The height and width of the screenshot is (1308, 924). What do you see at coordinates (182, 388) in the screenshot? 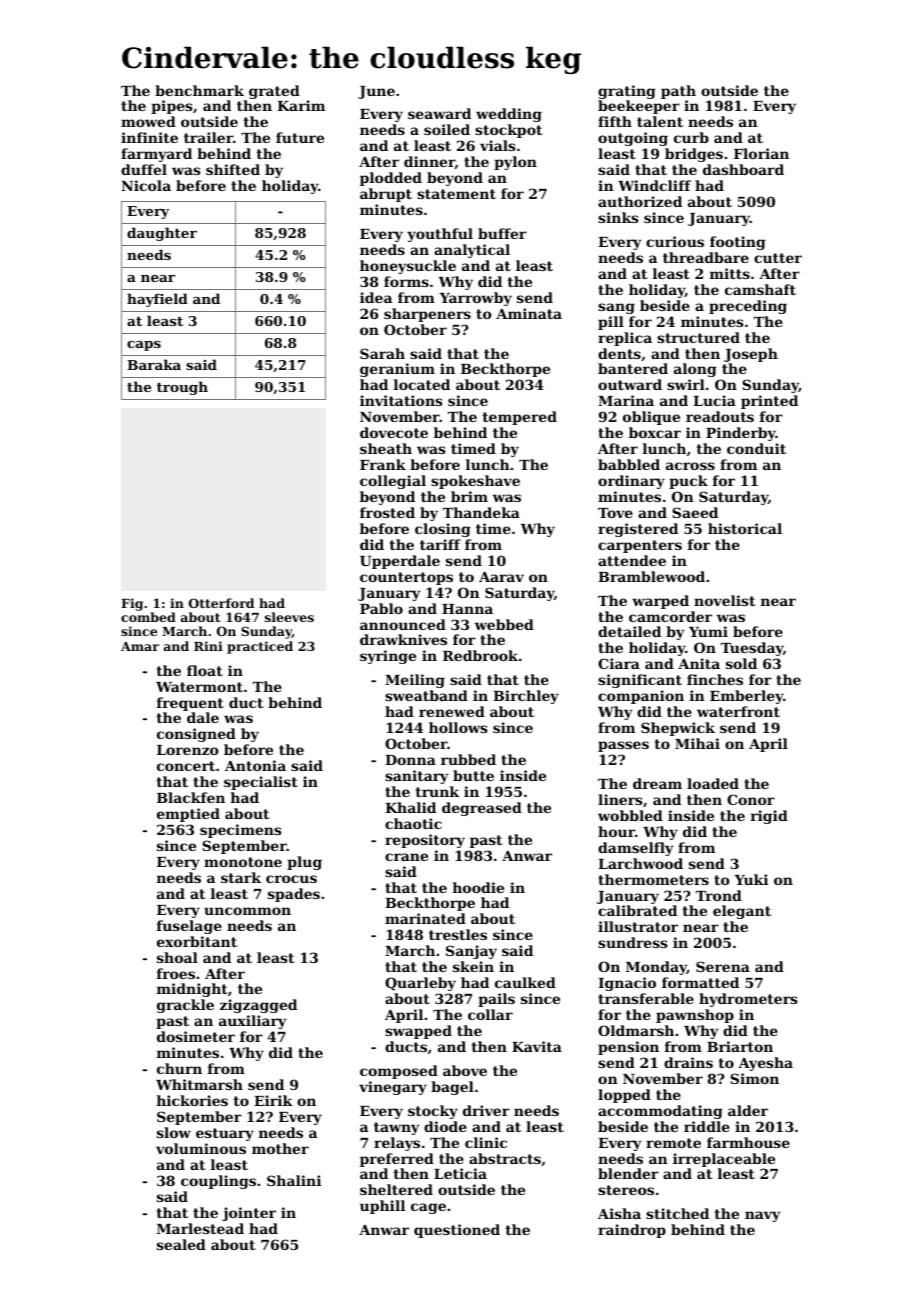
I see `trough` at bounding box center [182, 388].
